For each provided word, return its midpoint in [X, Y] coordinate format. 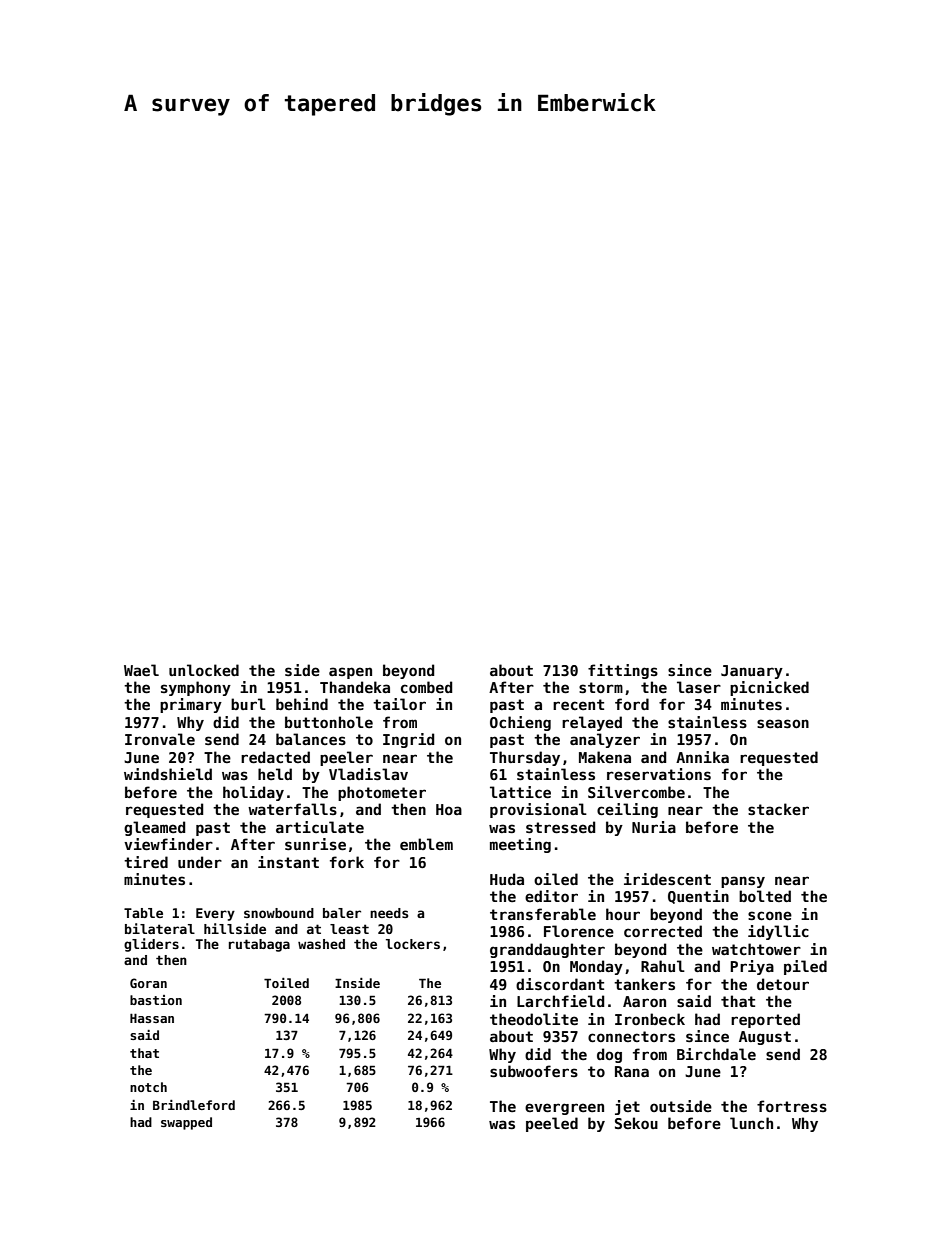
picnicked [769, 688]
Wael [141, 670]
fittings [623, 671]
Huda [507, 879]
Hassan [152, 1018]
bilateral [160, 928]
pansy [743, 882]
